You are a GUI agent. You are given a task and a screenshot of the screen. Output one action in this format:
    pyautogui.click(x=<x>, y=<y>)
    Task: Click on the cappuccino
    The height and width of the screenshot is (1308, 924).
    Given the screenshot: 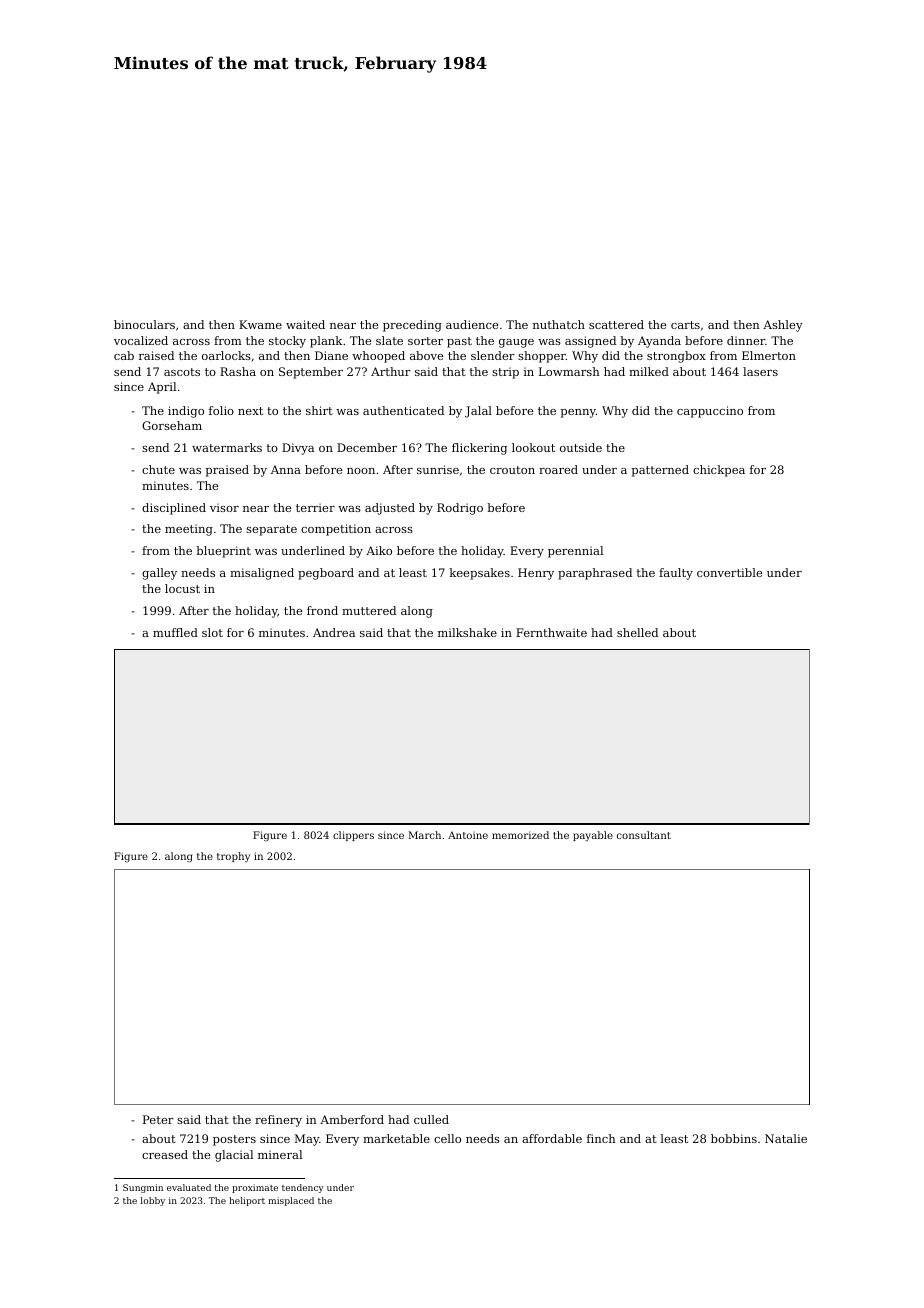 What is the action you would take?
    pyautogui.click(x=710, y=412)
